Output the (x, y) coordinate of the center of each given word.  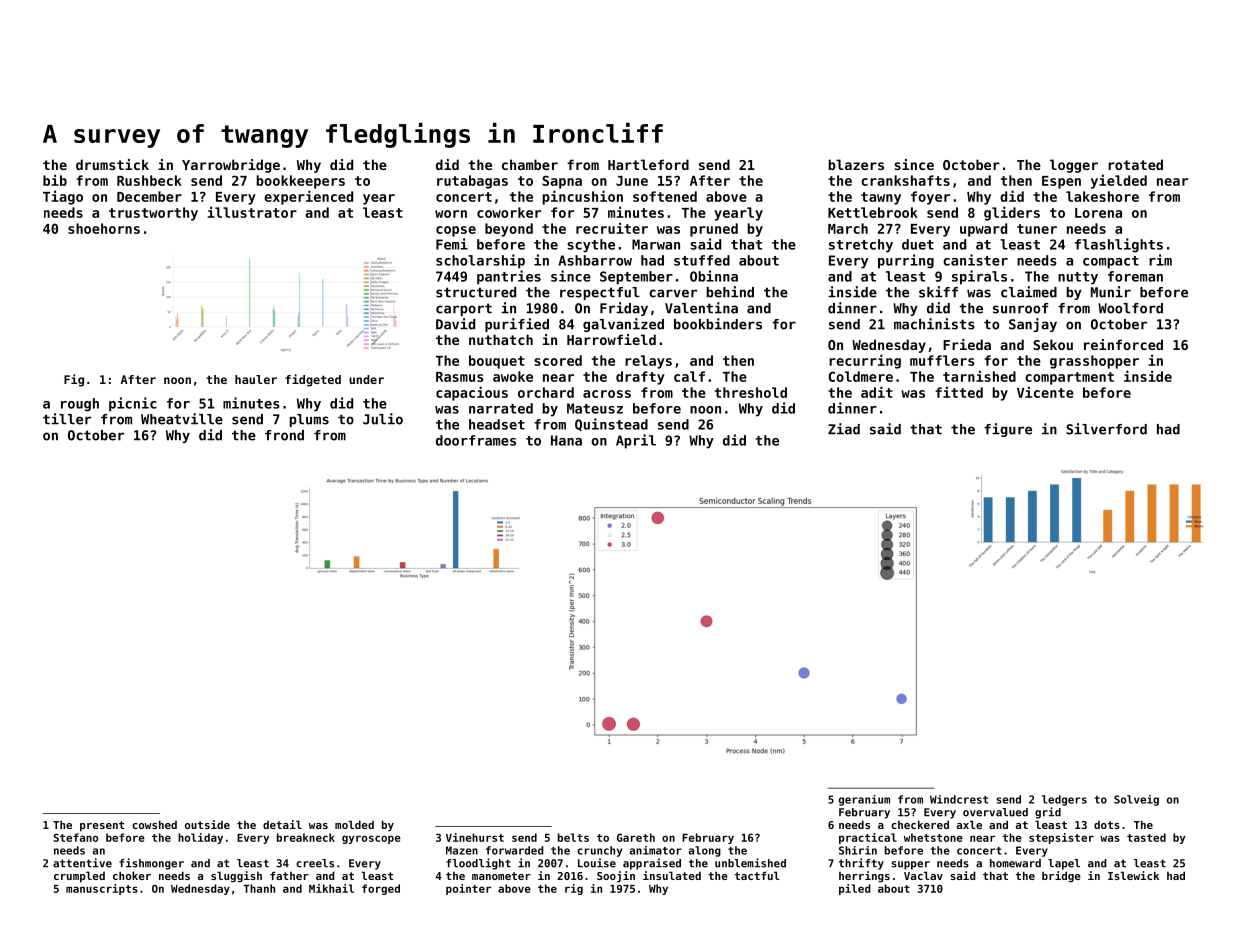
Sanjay (1033, 325)
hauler (256, 379)
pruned (714, 230)
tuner (1037, 229)
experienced (308, 197)
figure (1008, 430)
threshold (751, 392)
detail (282, 824)
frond (284, 435)
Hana (566, 440)
